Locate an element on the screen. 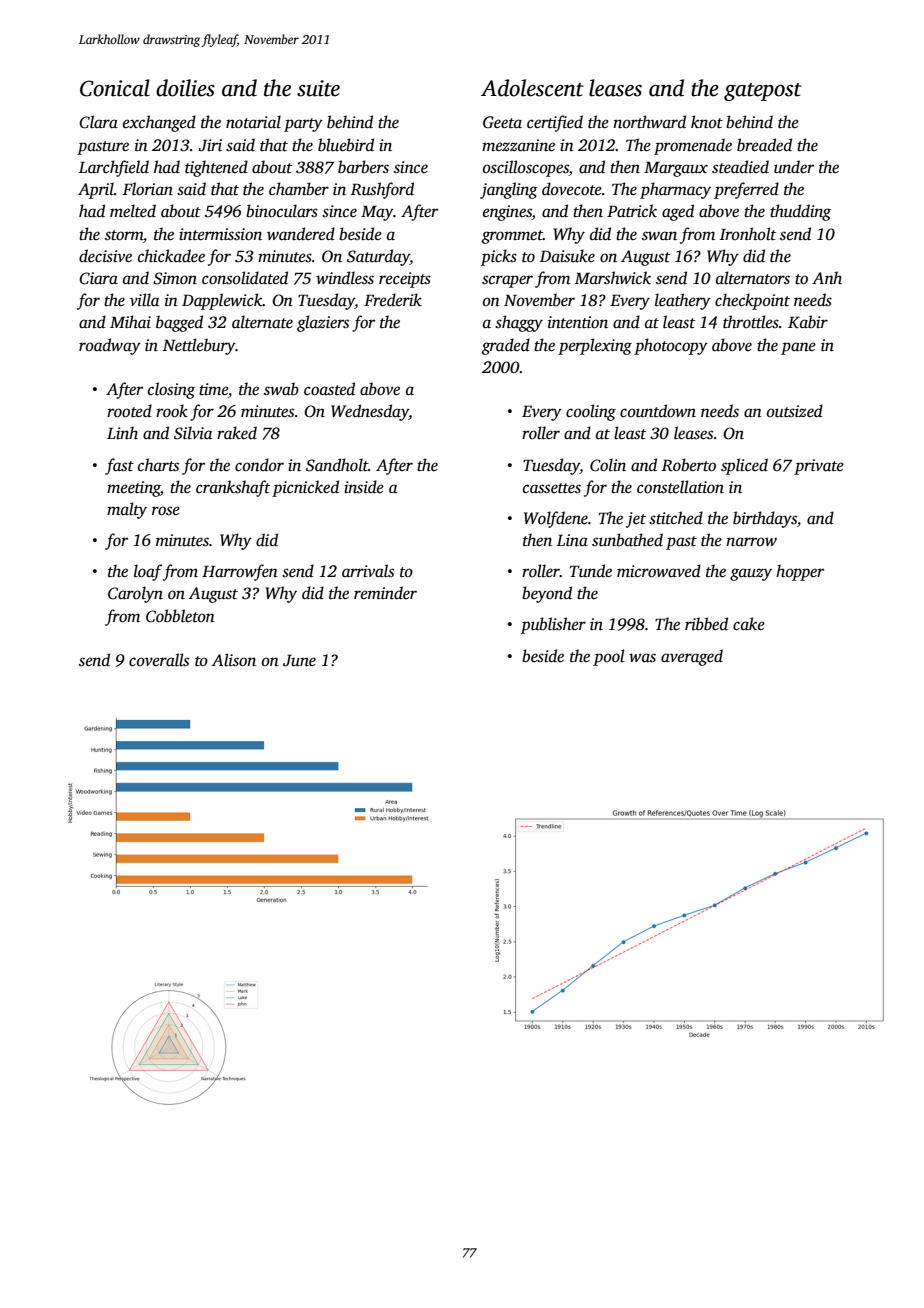 The image size is (924, 1308). loaf is located at coordinates (148, 572).
